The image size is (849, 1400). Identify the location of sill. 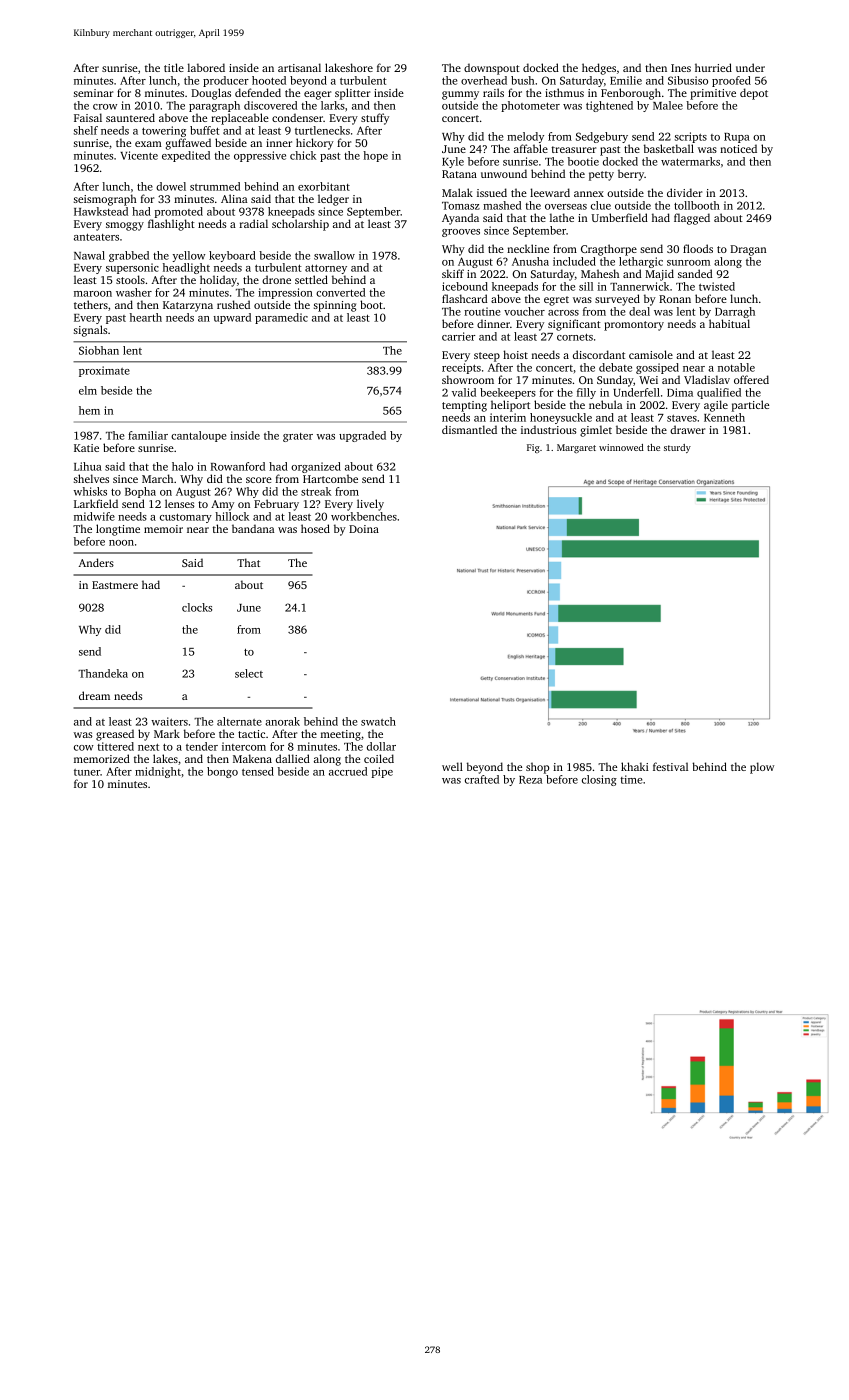
(586, 286).
